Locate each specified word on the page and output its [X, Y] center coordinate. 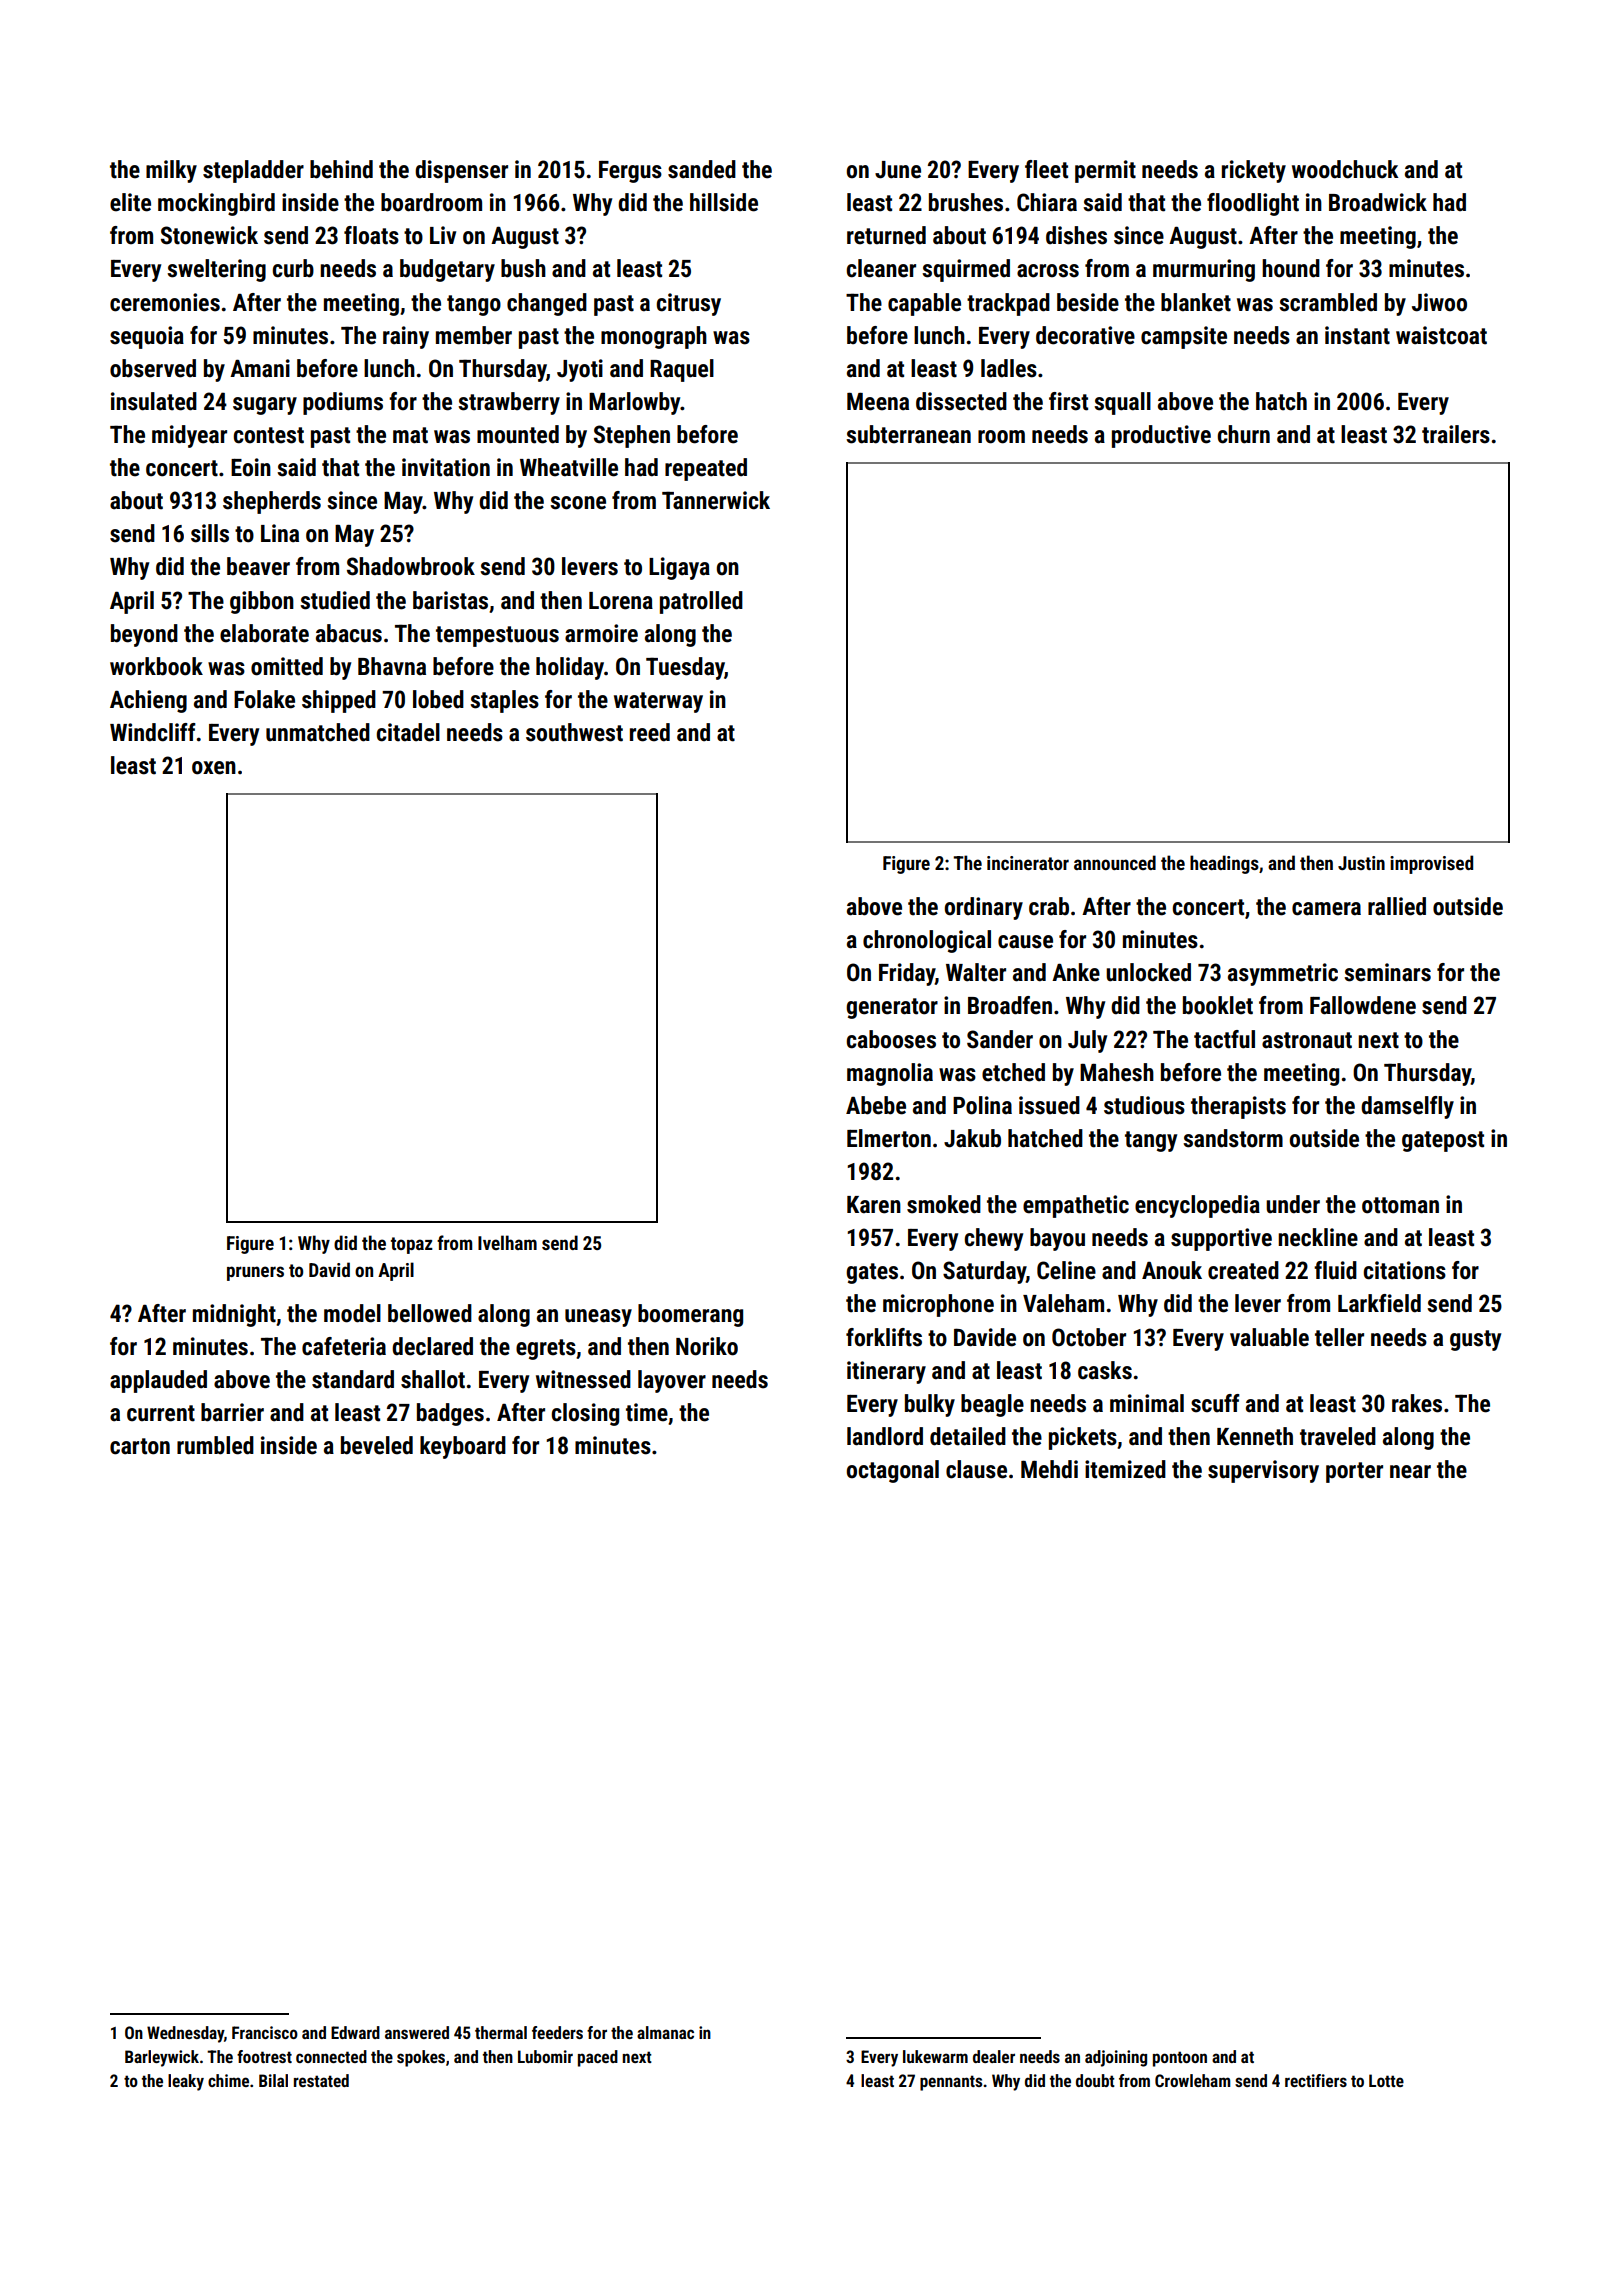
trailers [1456, 434]
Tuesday [685, 668]
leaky [186, 2082]
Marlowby [635, 403]
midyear [189, 436]
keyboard [463, 1447]
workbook [156, 666]
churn [1243, 434]
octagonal [893, 1471]
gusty [1475, 1340]
